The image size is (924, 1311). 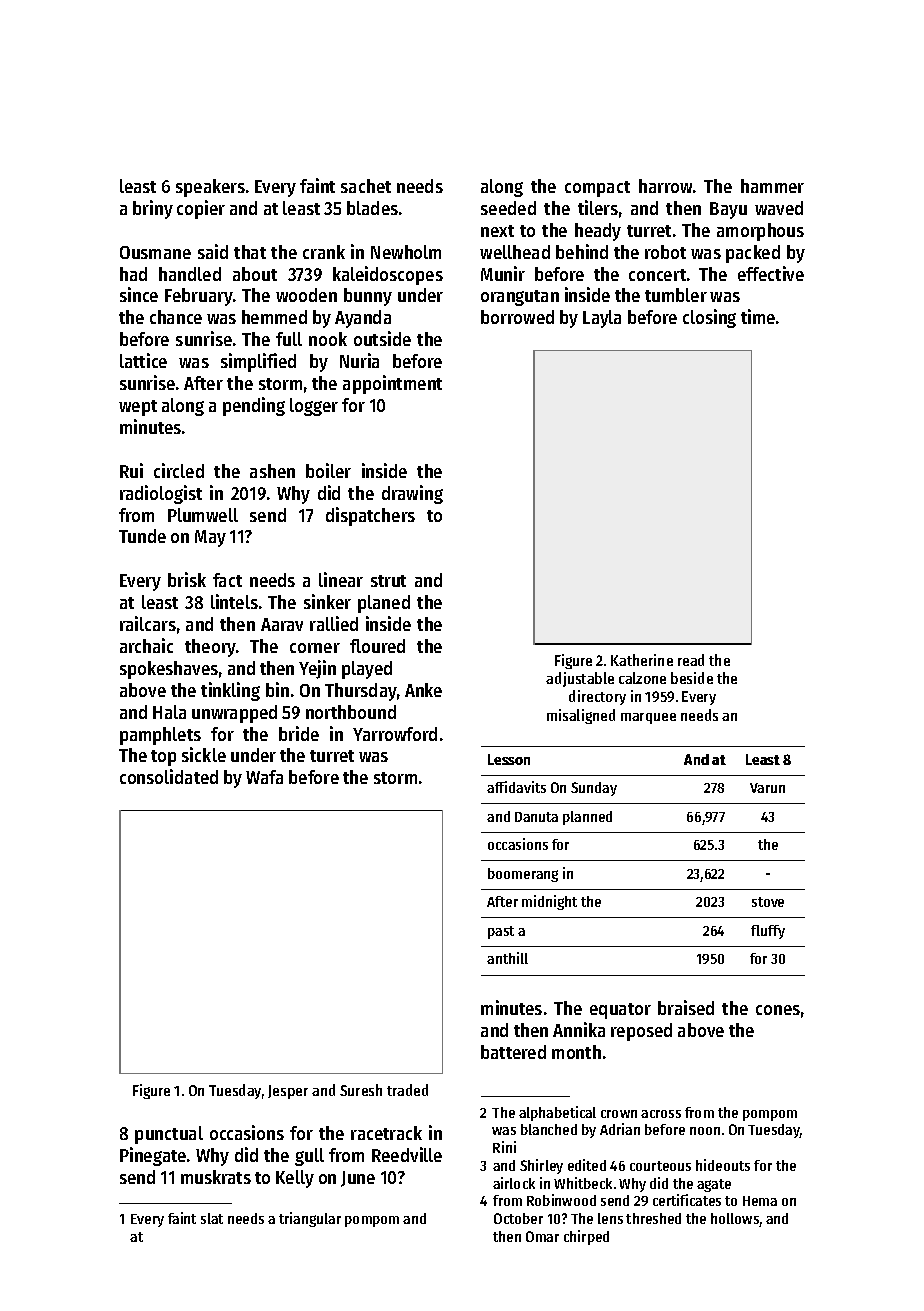 I want to click on sachet, so click(x=366, y=186).
